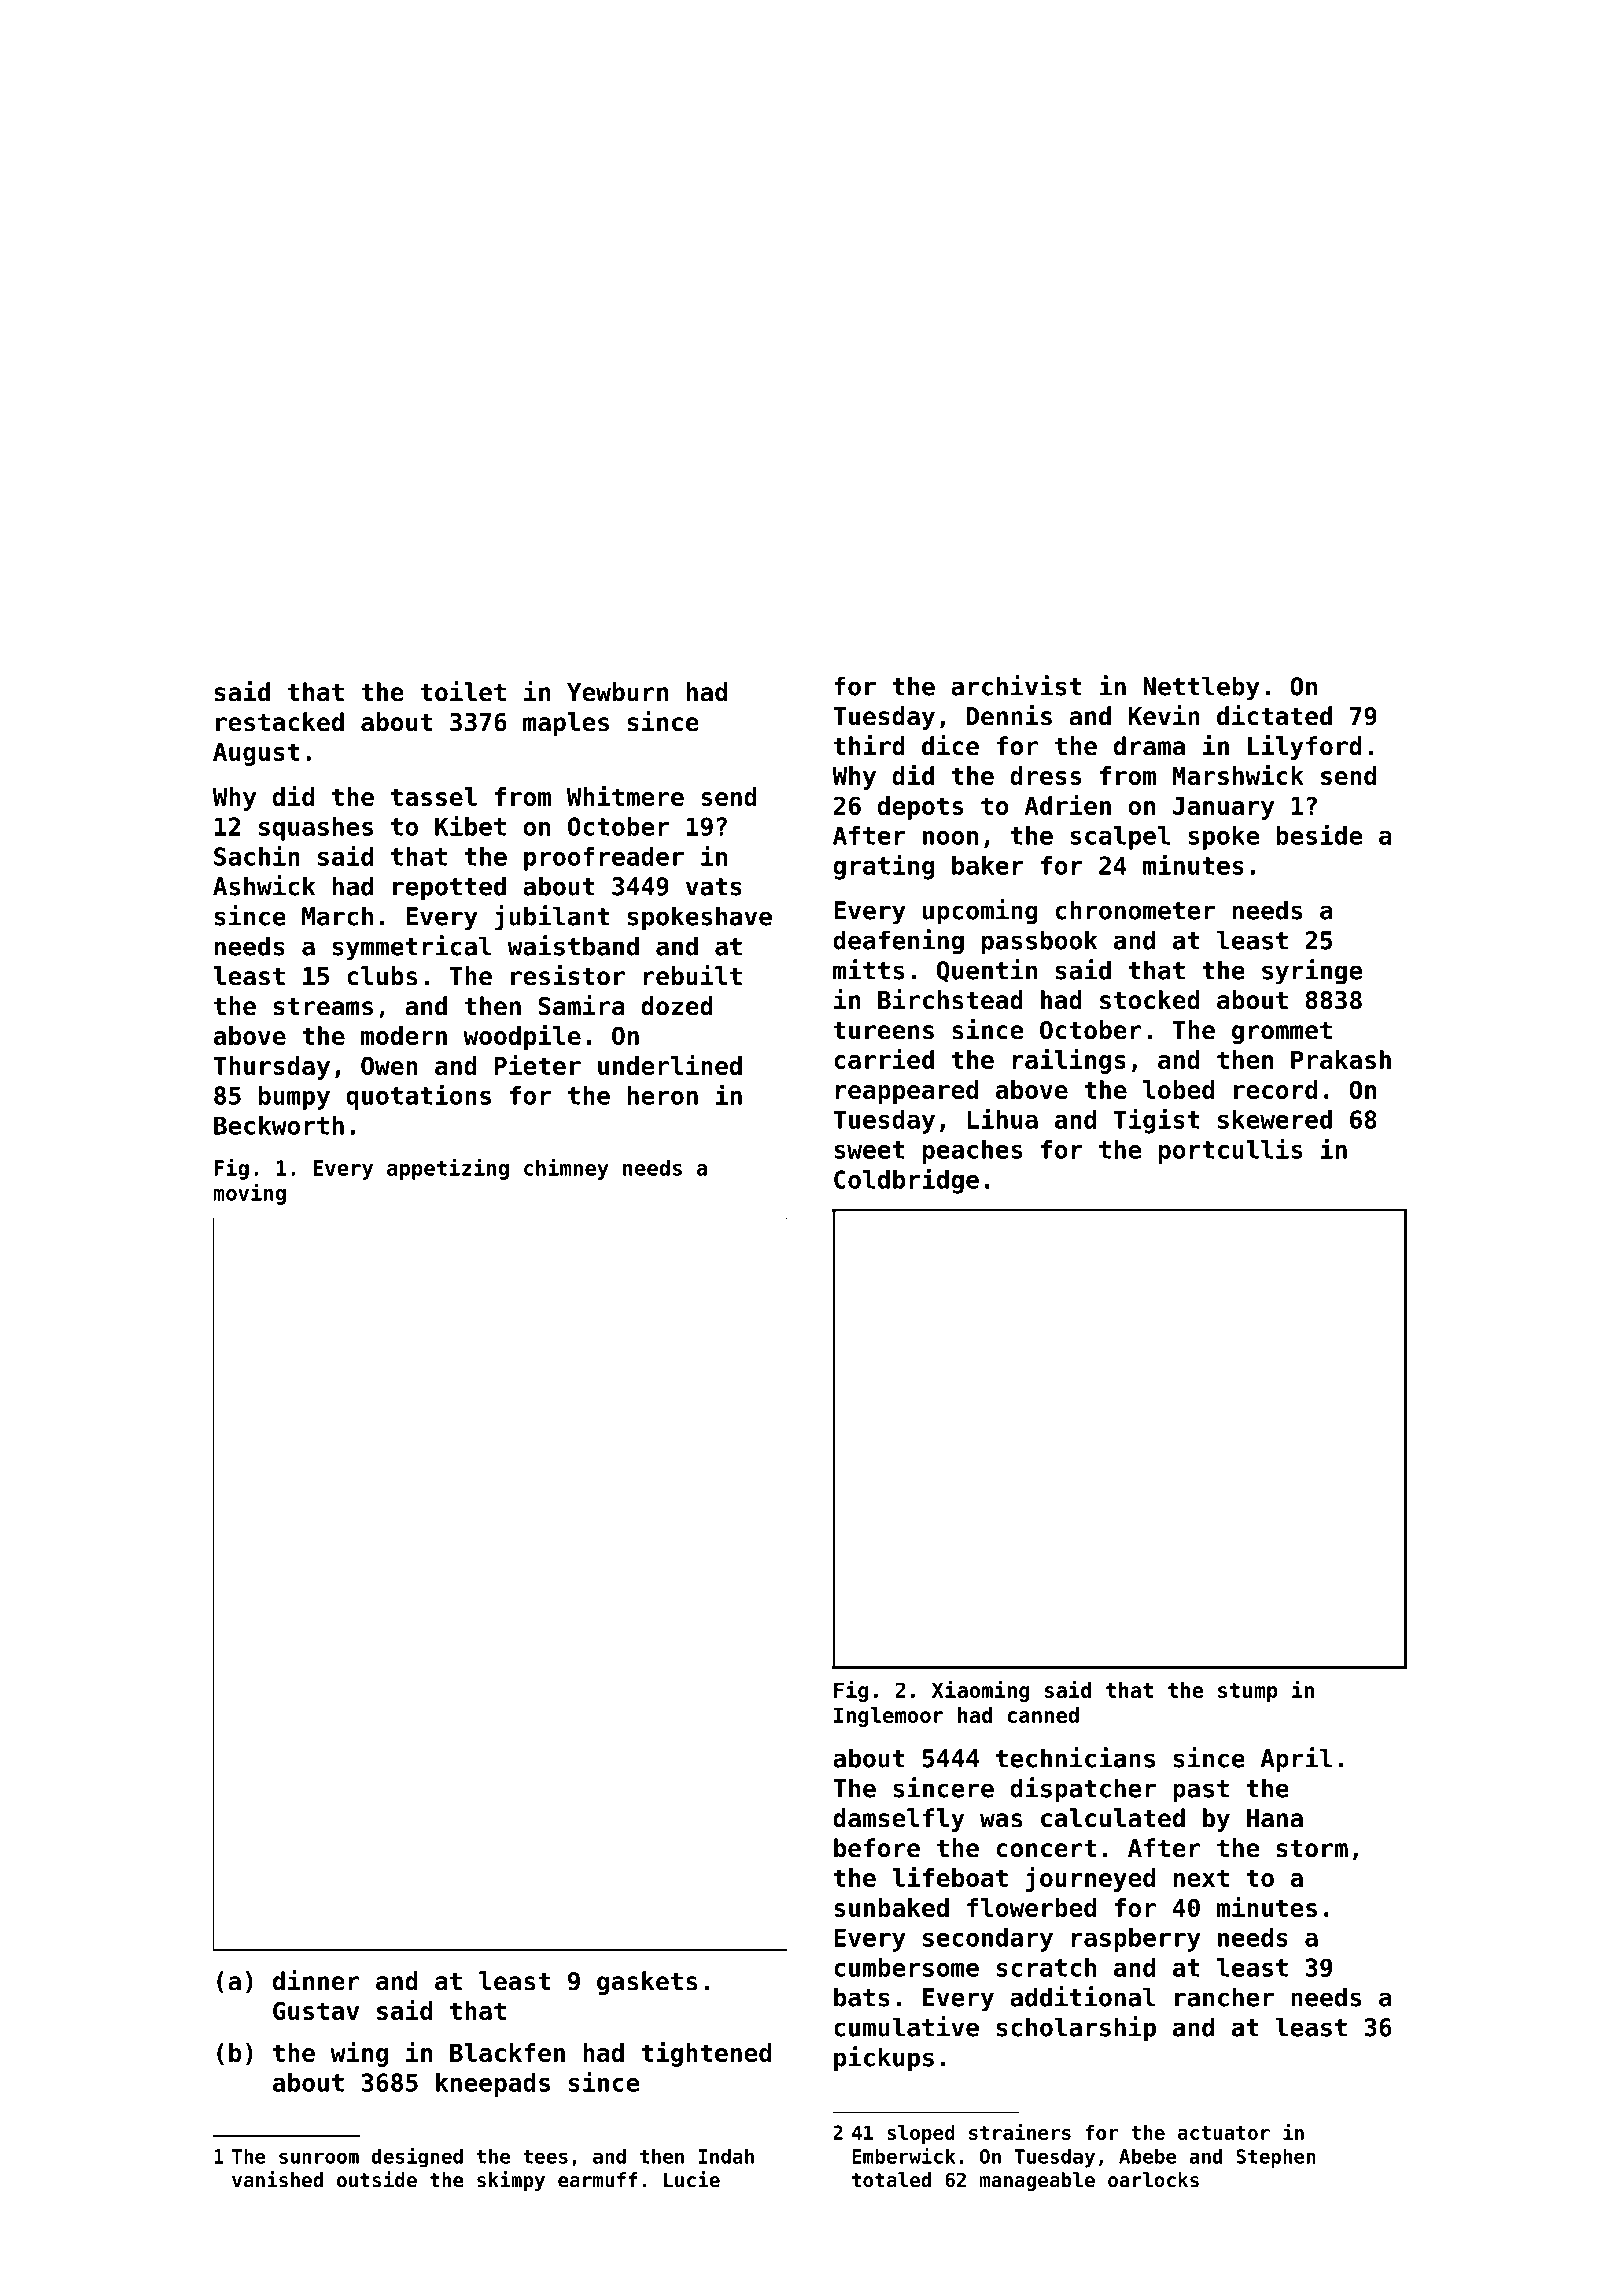 The width and height of the screenshot is (1620, 2292). What do you see at coordinates (1201, 688) in the screenshot?
I see `Nettleby` at bounding box center [1201, 688].
